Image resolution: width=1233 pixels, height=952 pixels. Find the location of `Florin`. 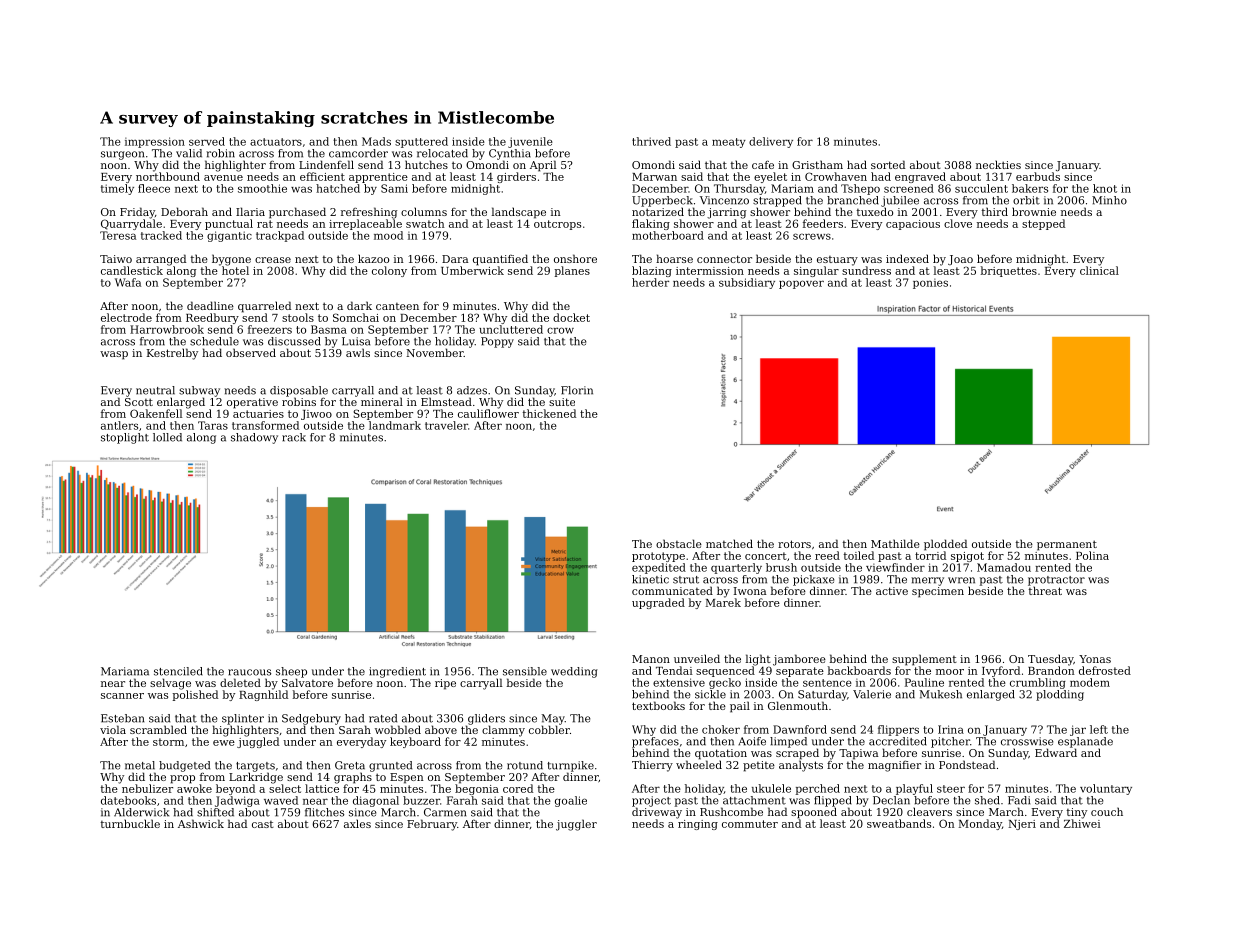

Florin is located at coordinates (577, 390).
